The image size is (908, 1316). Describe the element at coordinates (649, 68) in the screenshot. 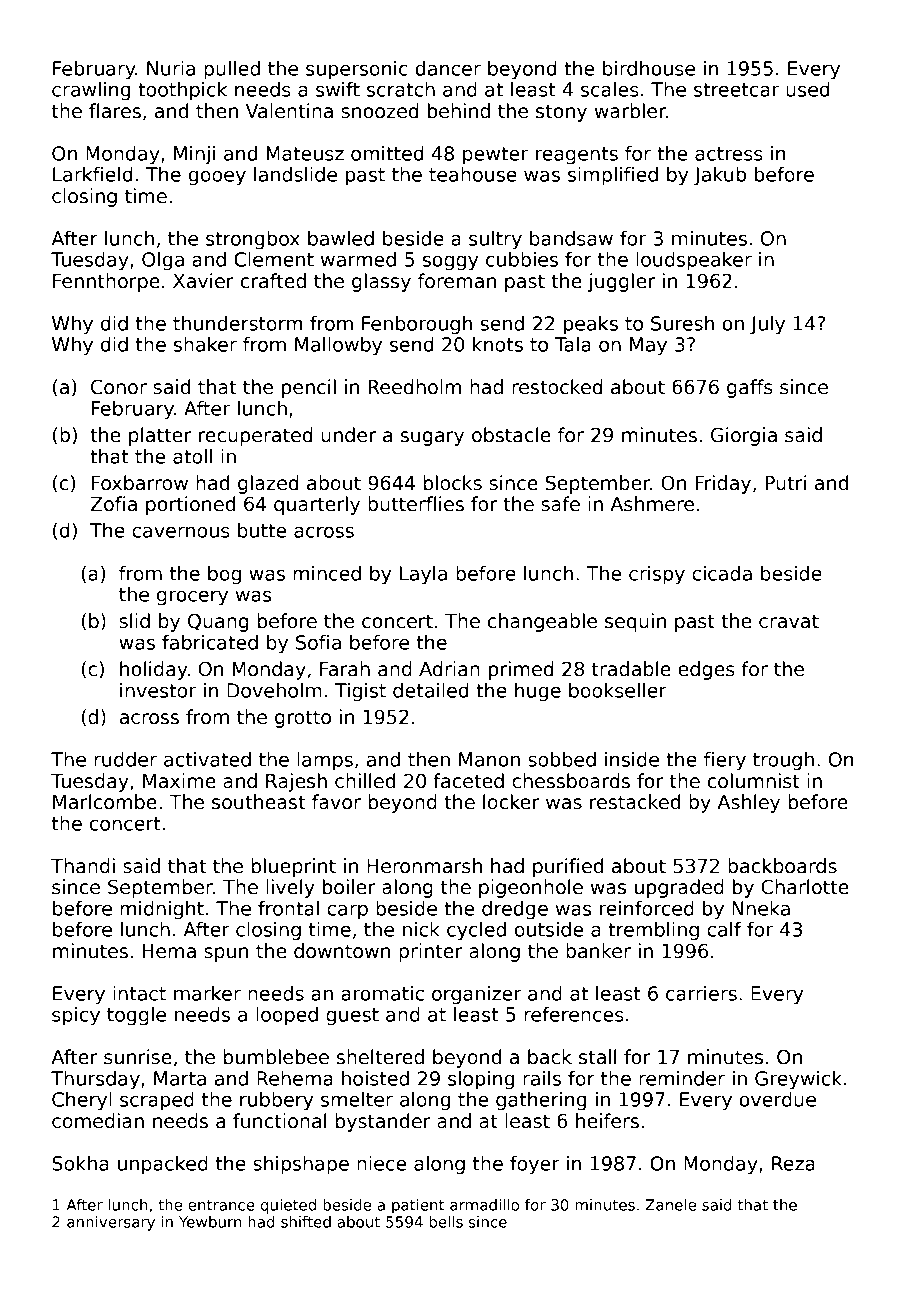

I see `birdhouse` at that location.
